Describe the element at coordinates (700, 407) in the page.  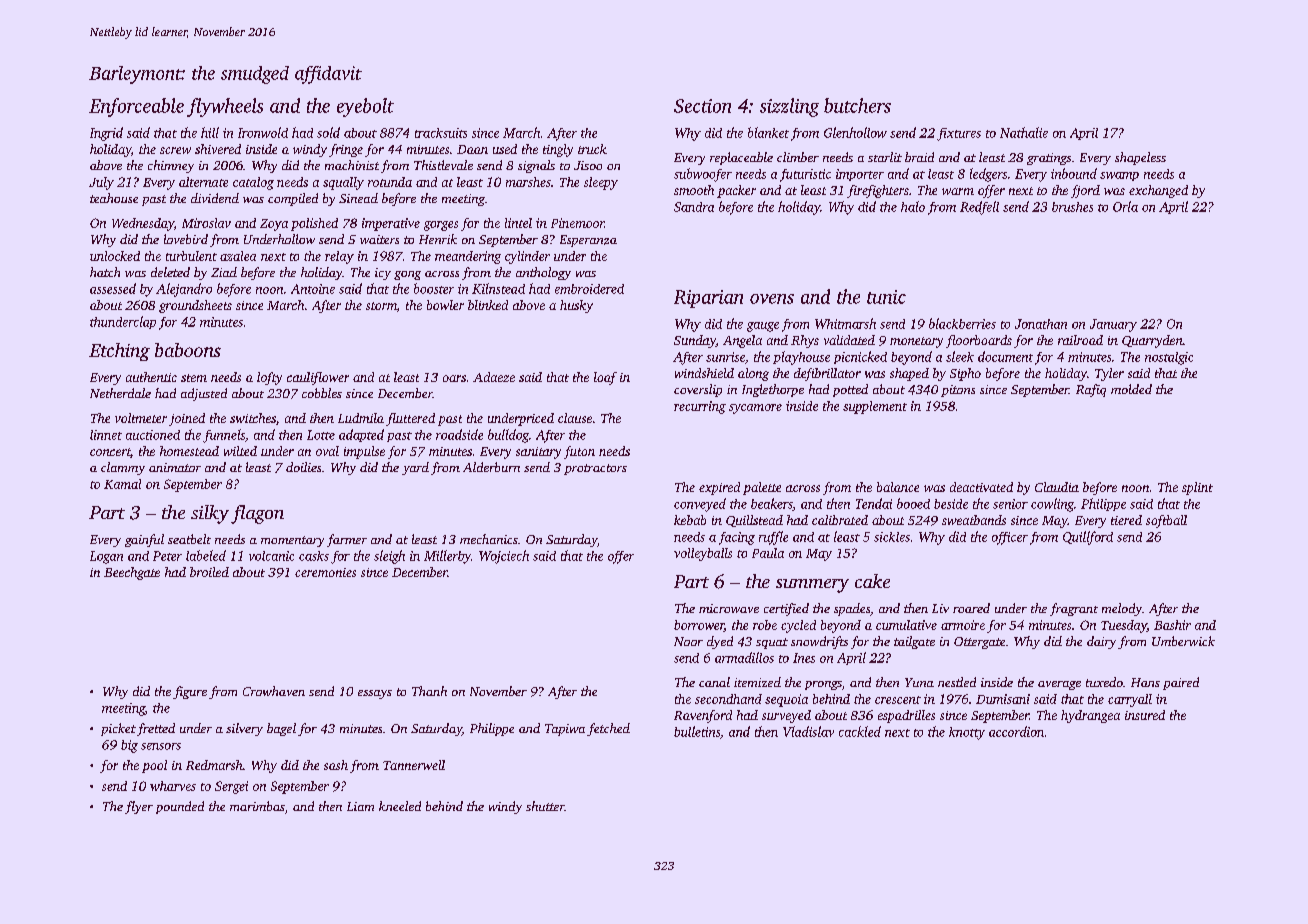
I see `recurring` at that location.
